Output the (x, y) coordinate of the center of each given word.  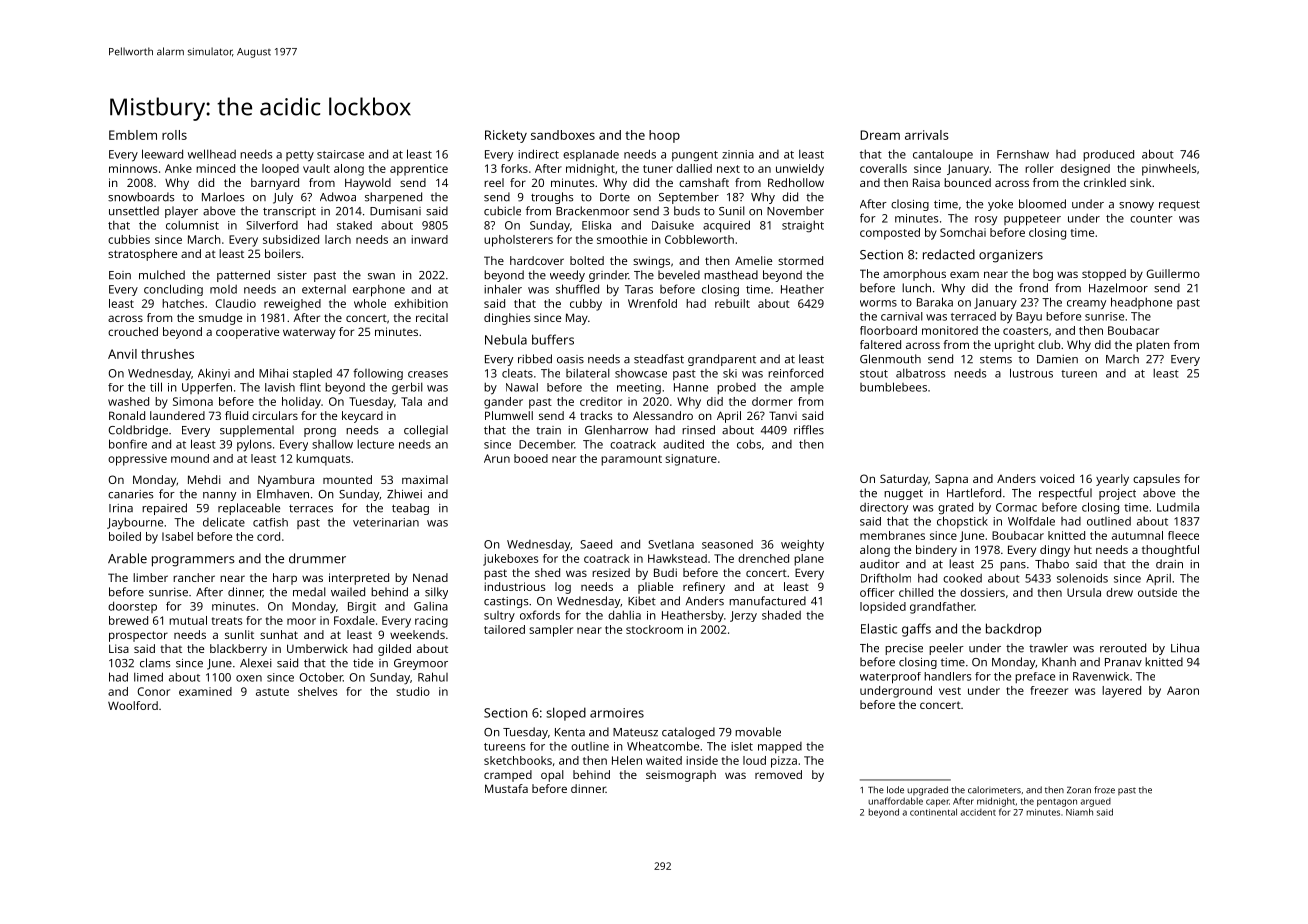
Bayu (1029, 318)
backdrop (1013, 630)
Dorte (615, 197)
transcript (289, 212)
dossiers (982, 592)
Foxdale (354, 620)
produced (1108, 155)
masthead (731, 275)
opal (552, 776)
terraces (311, 509)
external (324, 289)
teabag (410, 509)
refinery (704, 588)
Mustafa (506, 788)
